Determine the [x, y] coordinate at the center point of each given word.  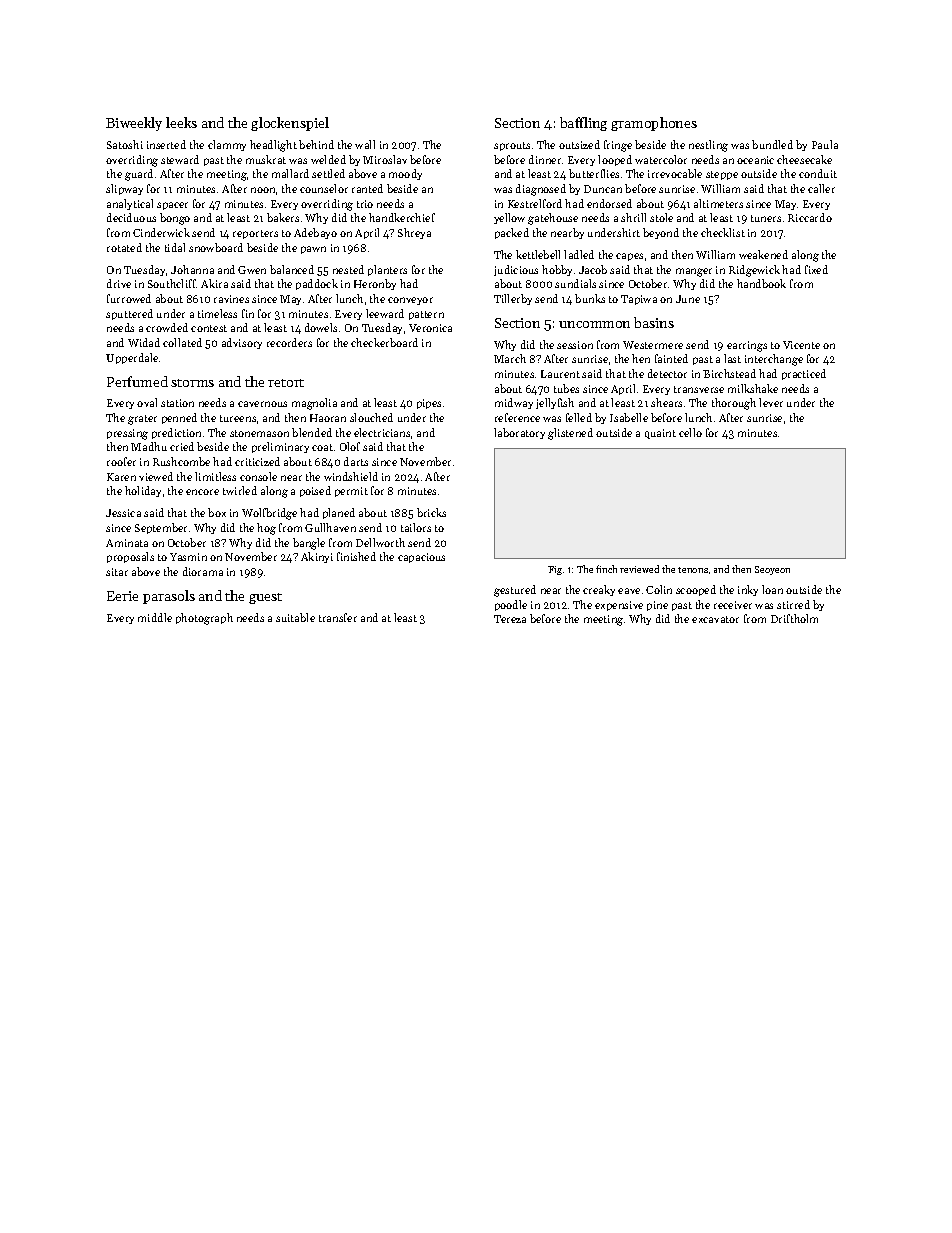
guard [139, 175]
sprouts [512, 146]
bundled [772, 144]
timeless [217, 313]
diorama [203, 571]
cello [690, 432]
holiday [143, 491]
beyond [661, 233]
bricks [431, 512]
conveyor [410, 301]
